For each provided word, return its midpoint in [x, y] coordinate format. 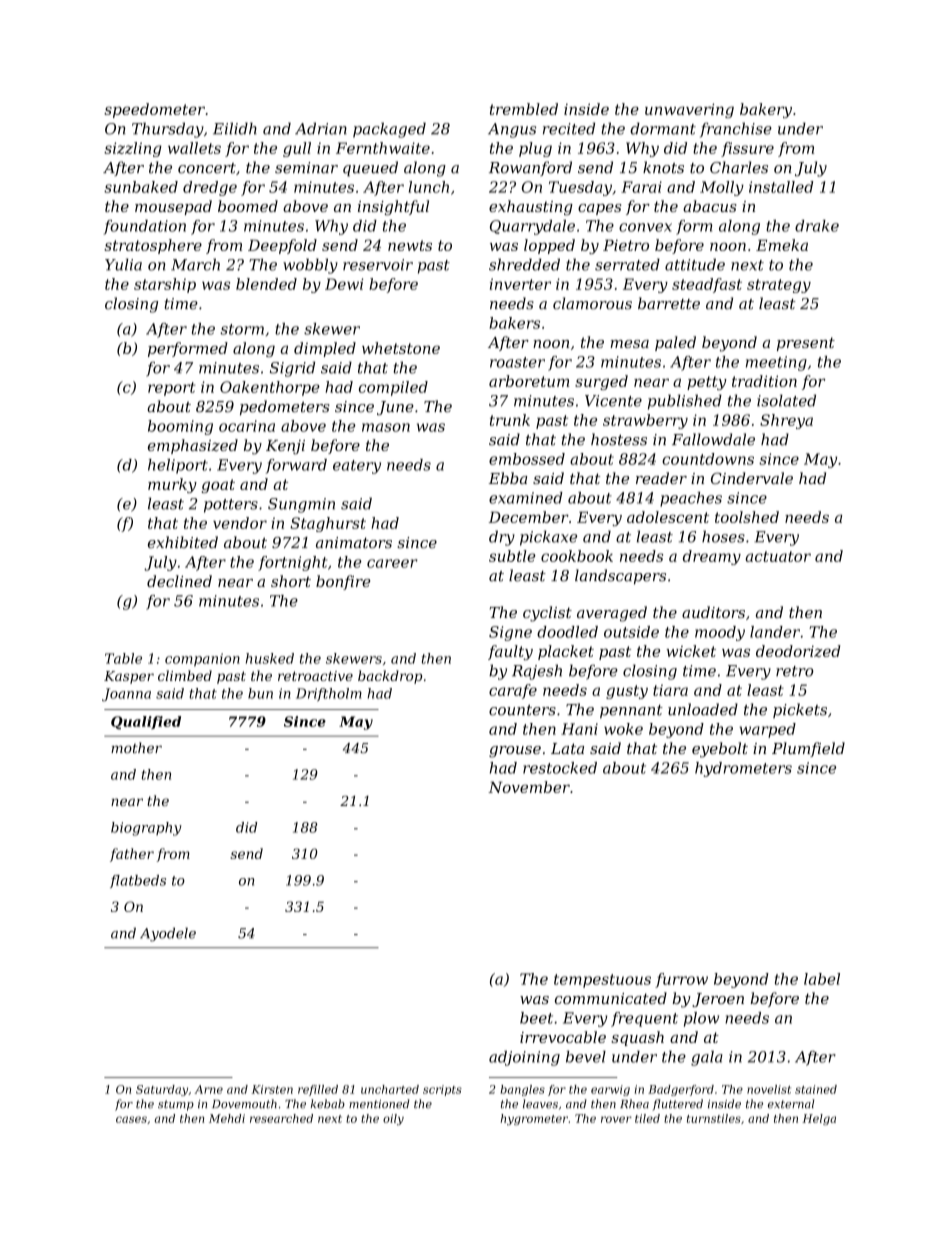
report [171, 389]
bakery [766, 110]
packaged [389, 130]
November [529, 787]
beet [536, 1018]
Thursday [168, 130]
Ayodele [168, 935]
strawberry [645, 421]
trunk [510, 420]
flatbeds [138, 881]
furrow [681, 980]
